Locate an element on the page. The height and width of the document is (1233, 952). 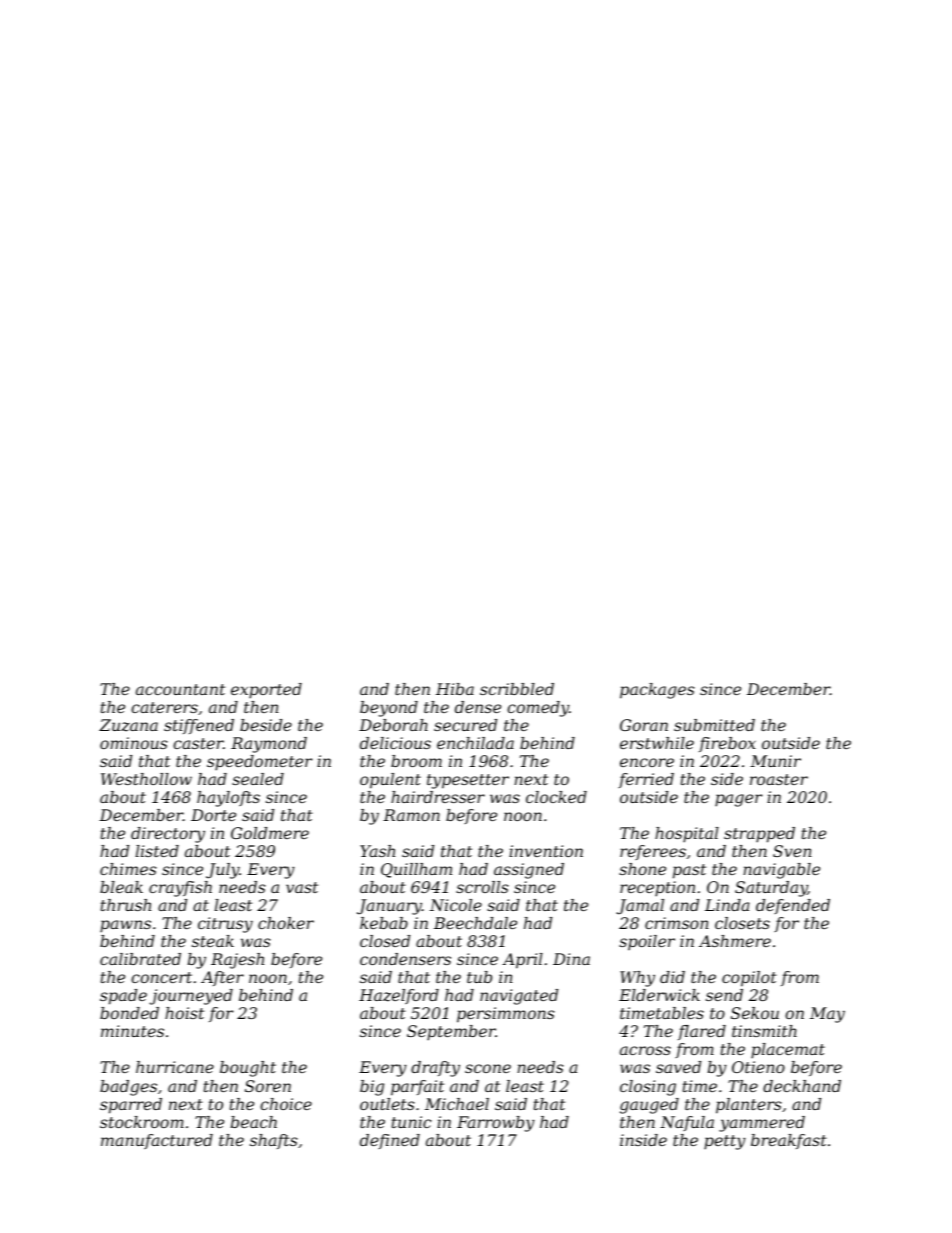
placemat is located at coordinates (788, 1051).
